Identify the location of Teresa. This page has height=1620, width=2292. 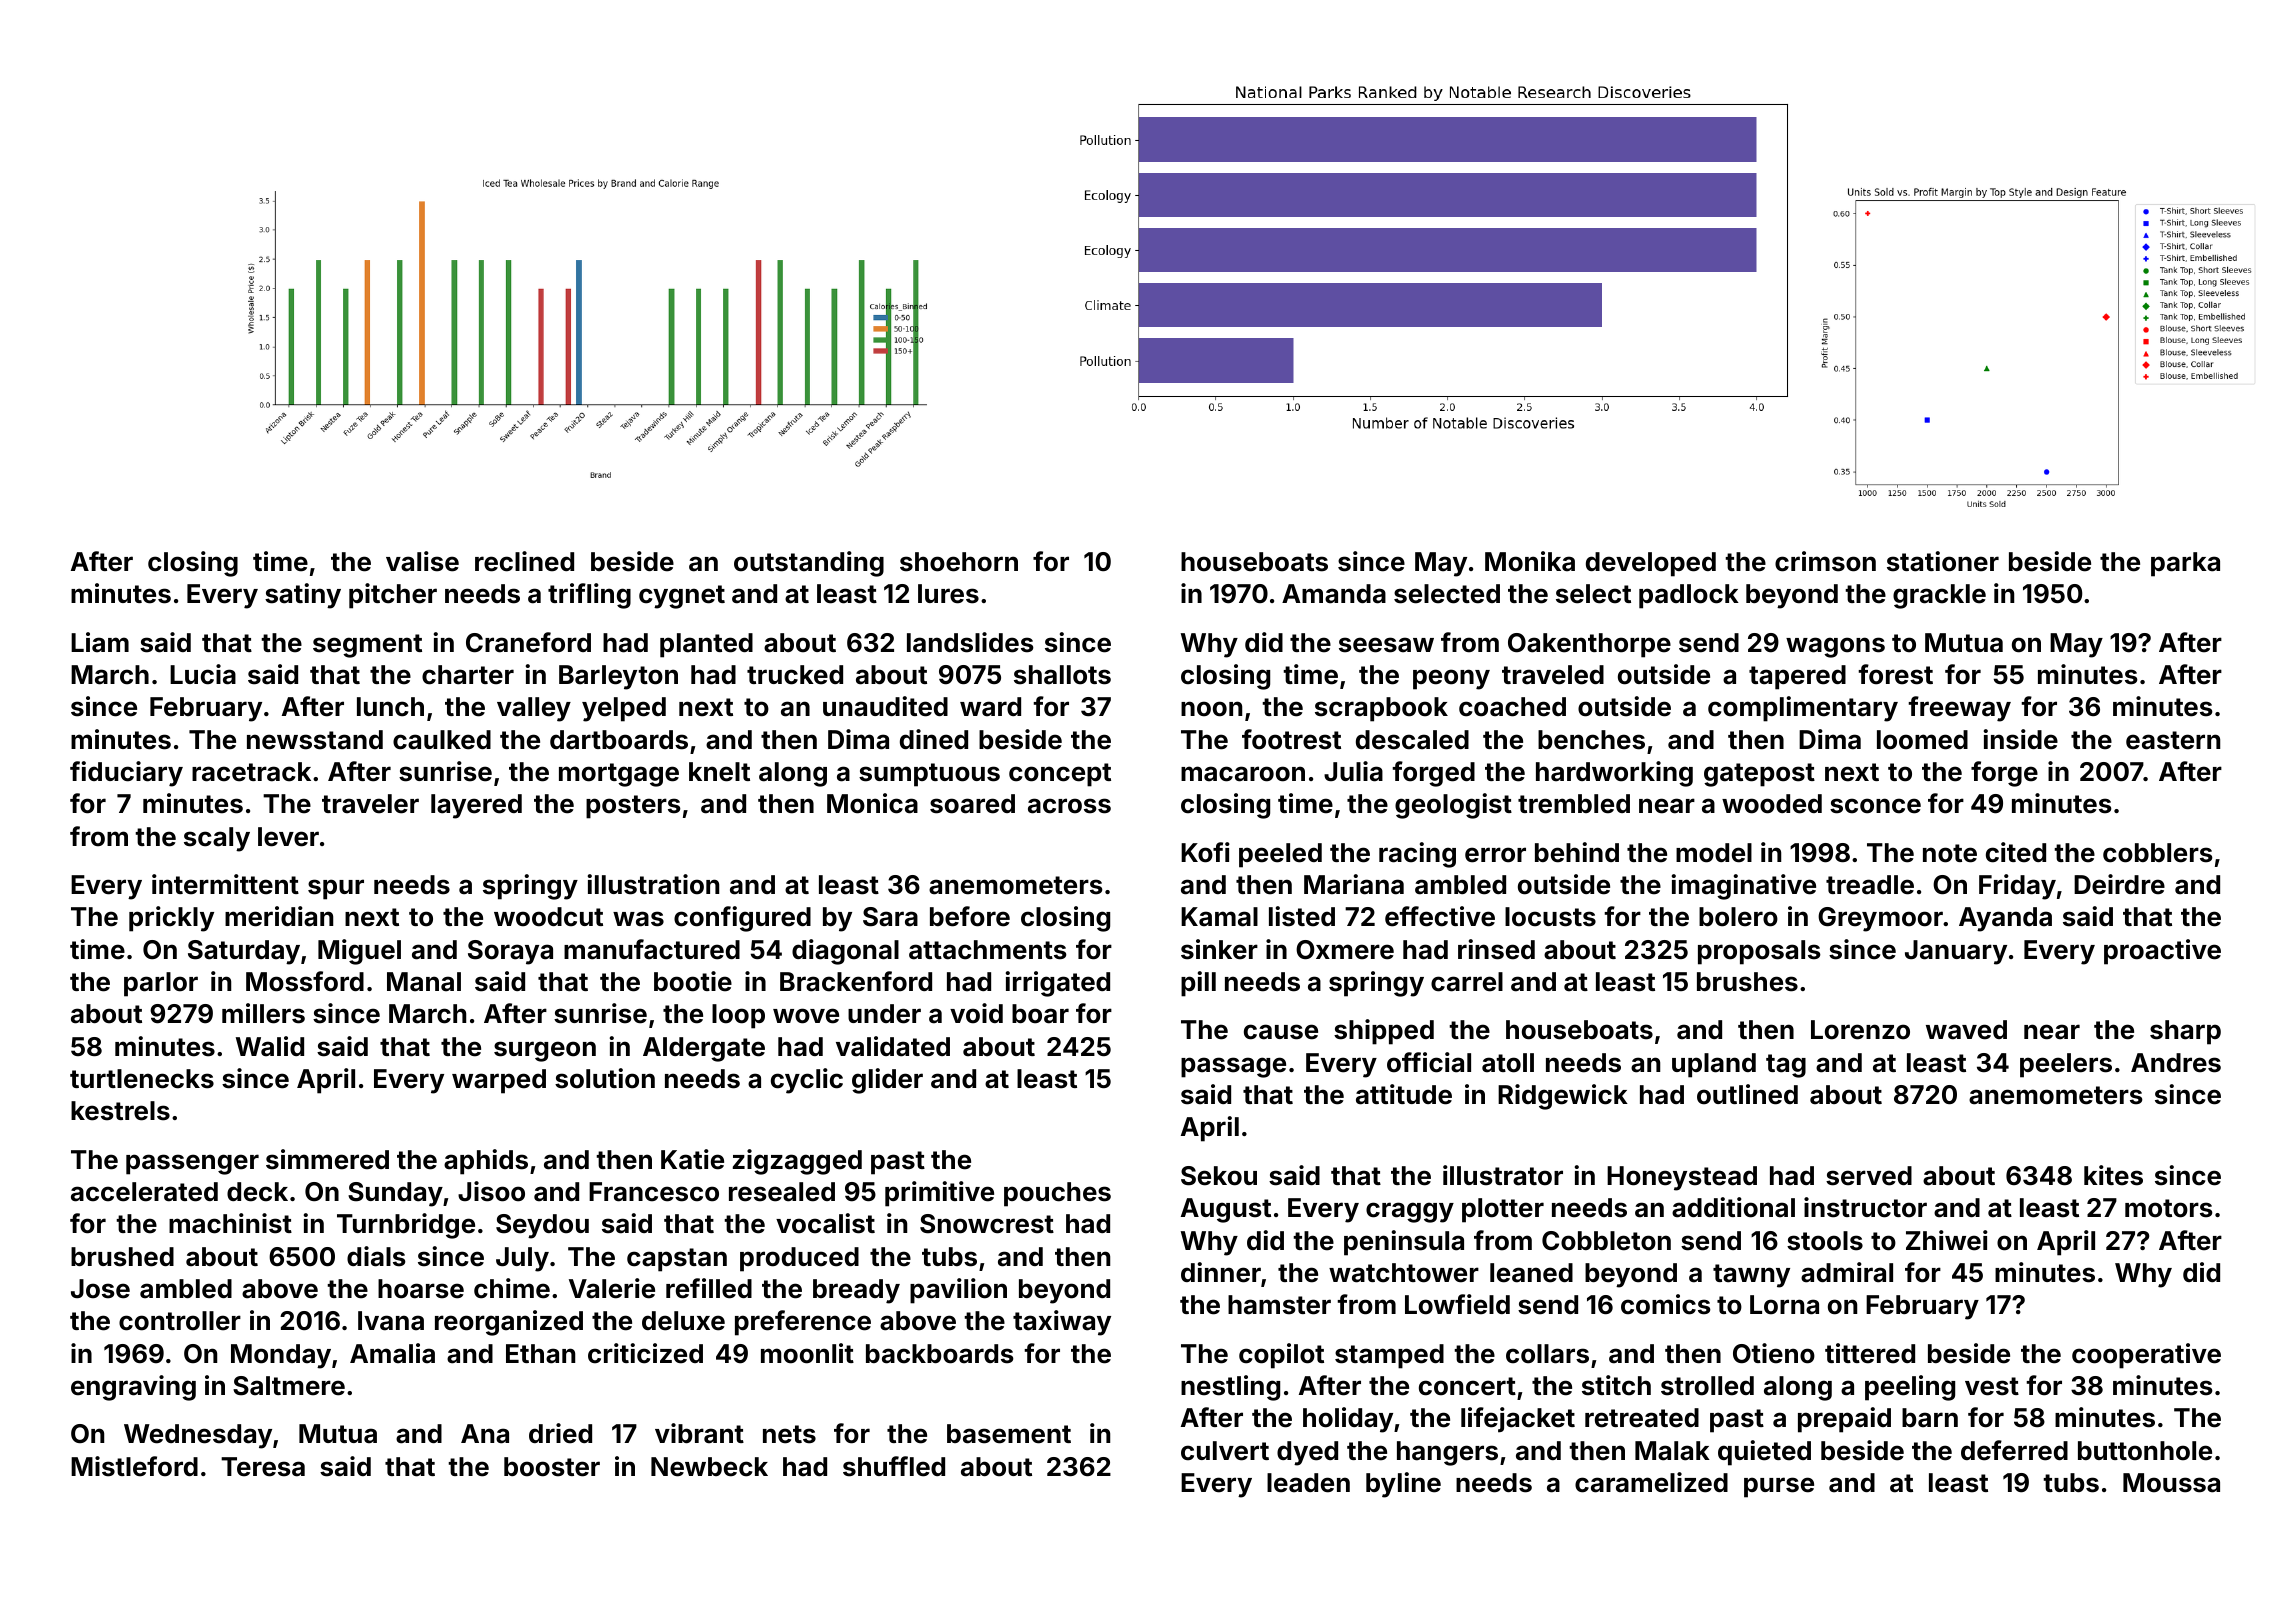
(263, 1467).
